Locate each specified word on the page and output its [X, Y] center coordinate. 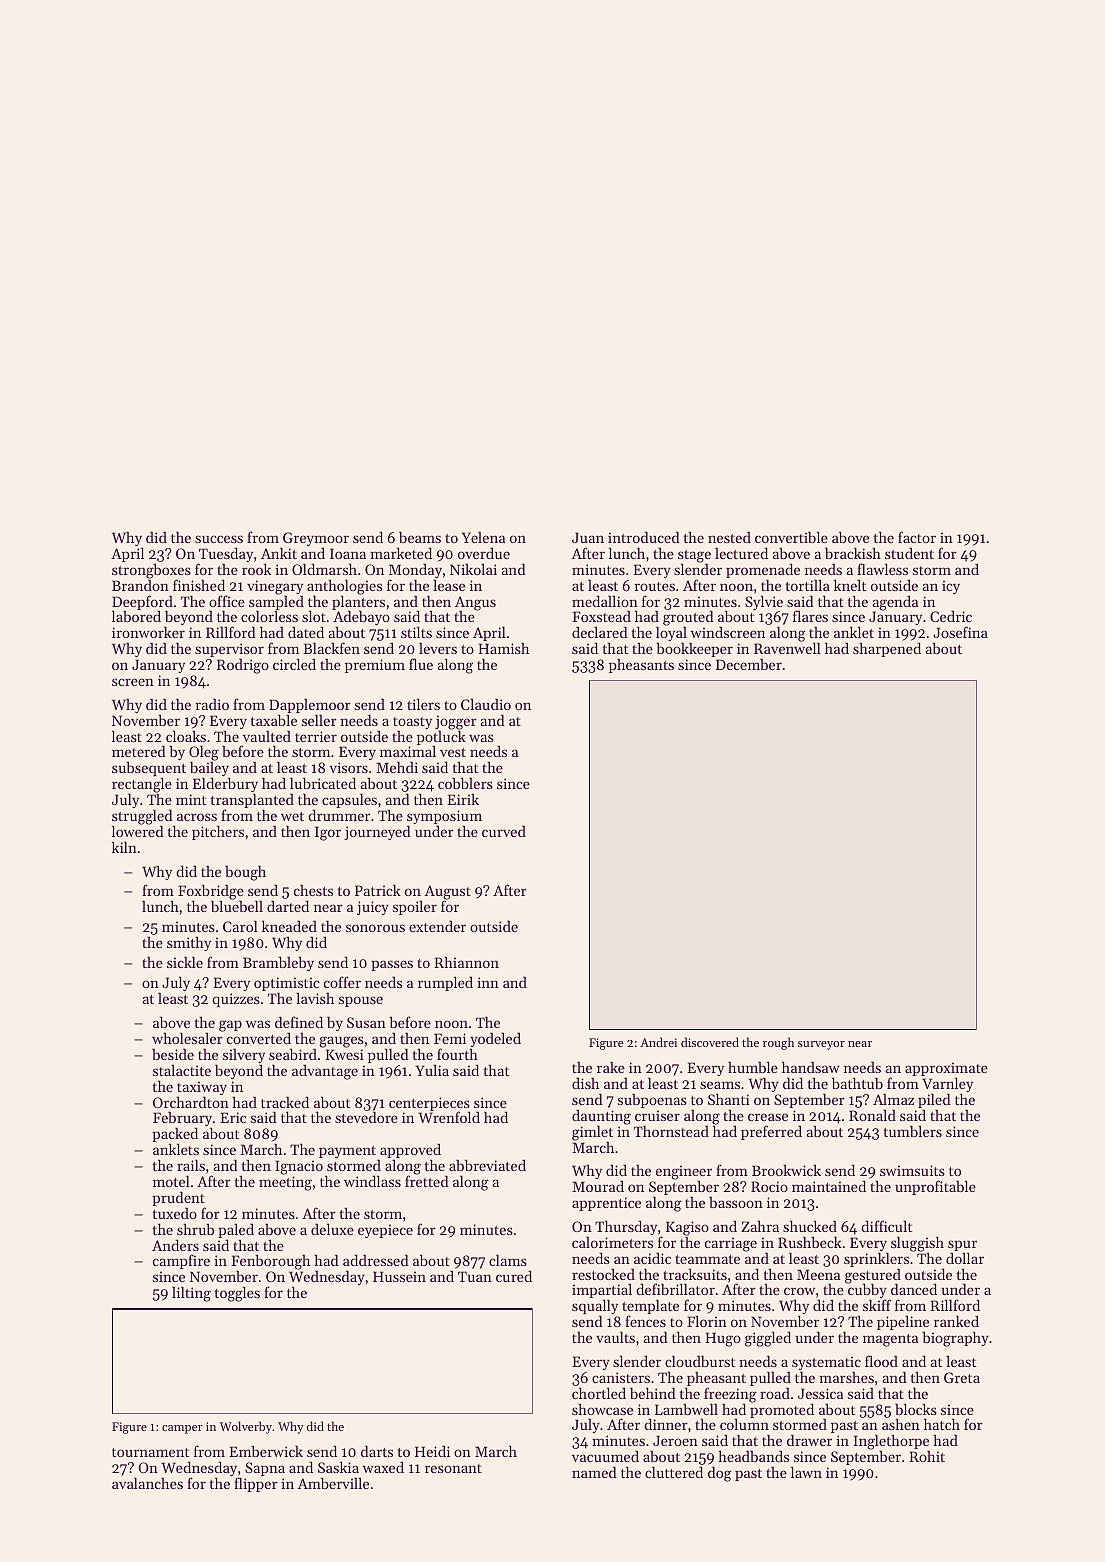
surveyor [821, 1045]
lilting [191, 1294]
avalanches [147, 1483]
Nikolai [473, 569]
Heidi [432, 1451]
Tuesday [226, 554]
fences [645, 1321]
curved [504, 831]
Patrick [378, 890]
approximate [946, 1069]
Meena [818, 1274]
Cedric [951, 616]
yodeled [495, 1039]
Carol [240, 926]
